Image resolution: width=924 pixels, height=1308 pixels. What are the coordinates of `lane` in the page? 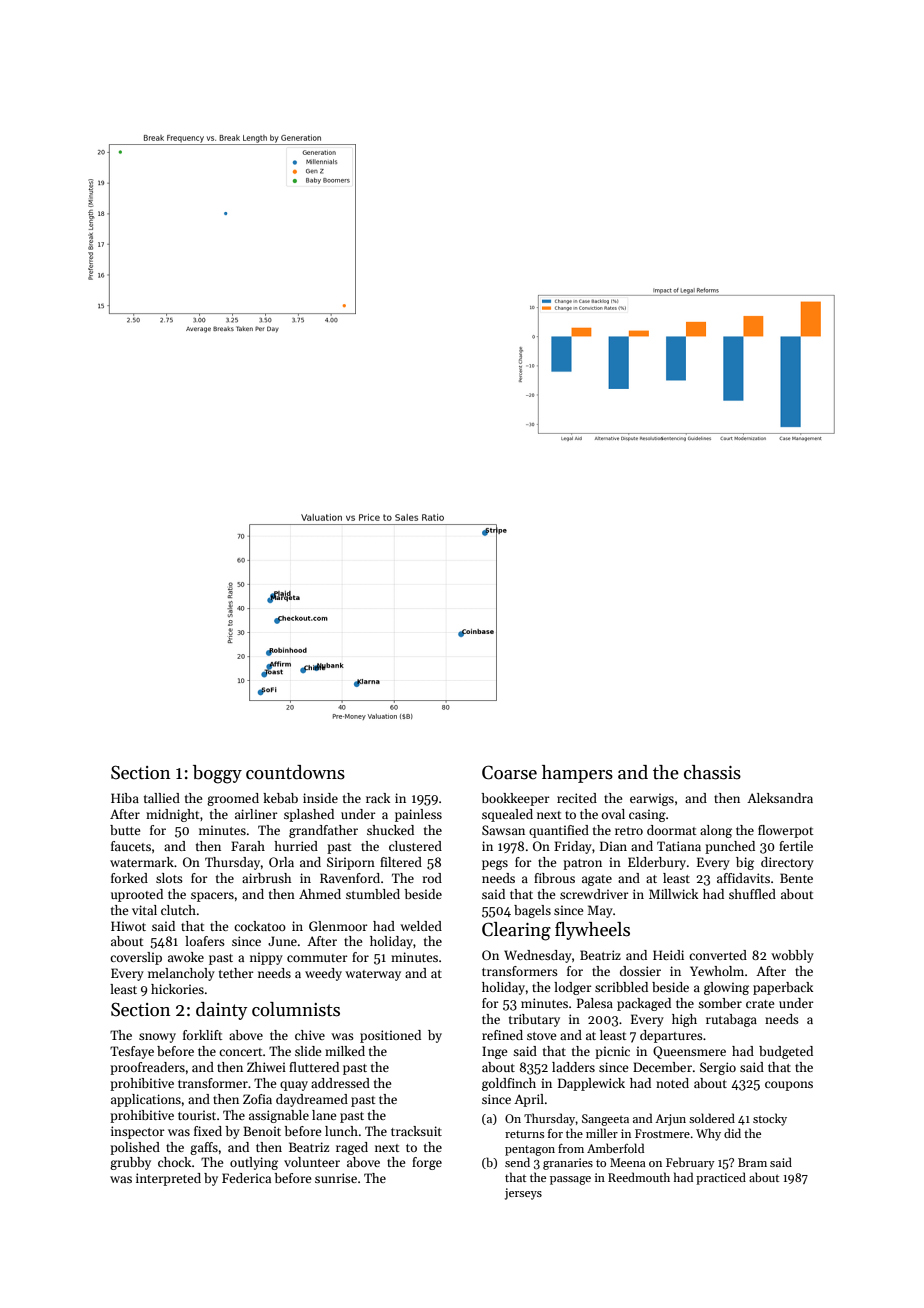 It's located at (324, 1115).
